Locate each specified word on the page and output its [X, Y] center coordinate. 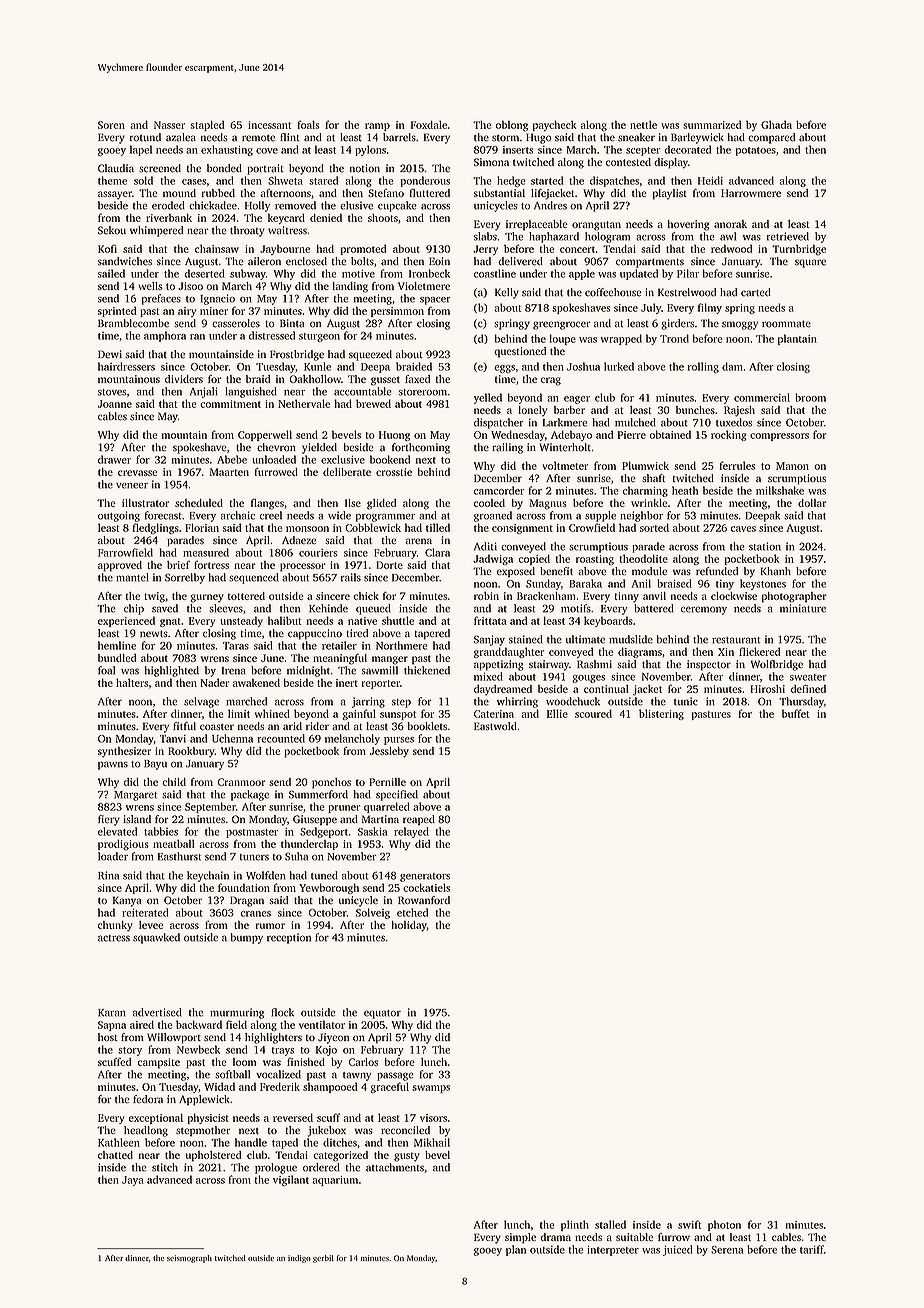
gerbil [323, 1259]
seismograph [189, 1259]
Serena [727, 1250]
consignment [522, 529]
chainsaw [217, 249]
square [810, 263]
